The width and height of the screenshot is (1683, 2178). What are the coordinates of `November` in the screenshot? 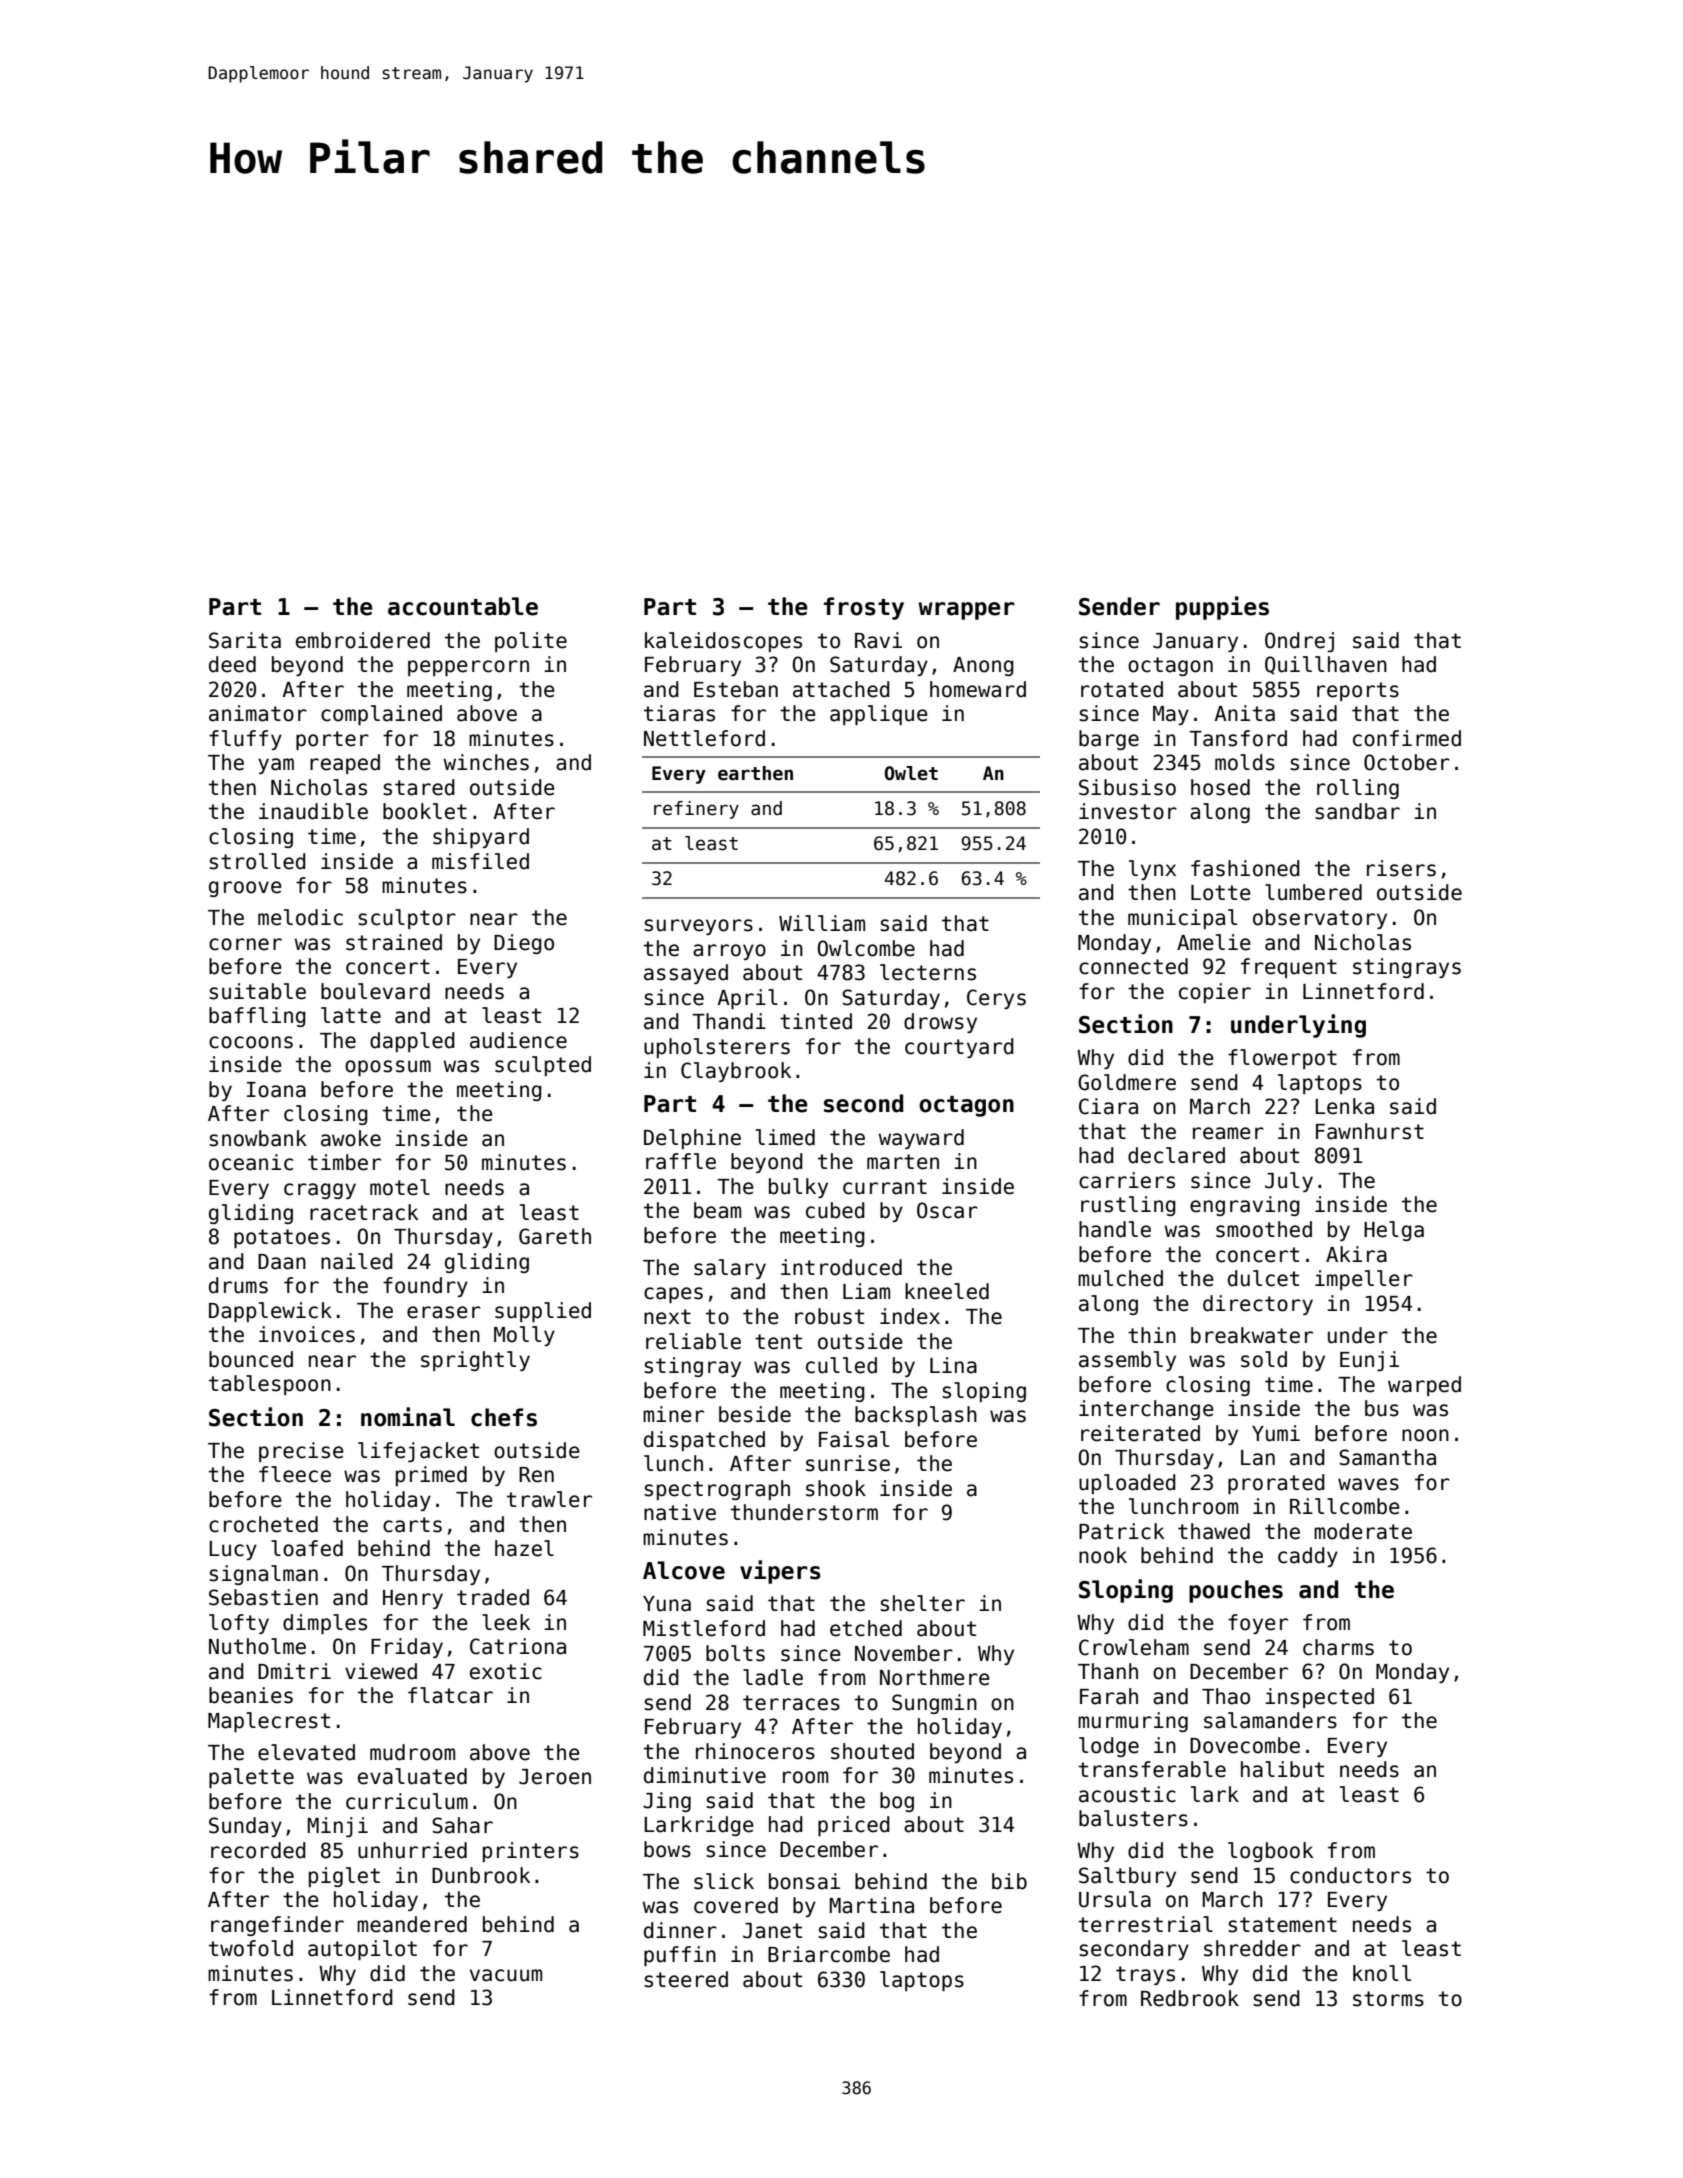 It's located at (904, 1653).
